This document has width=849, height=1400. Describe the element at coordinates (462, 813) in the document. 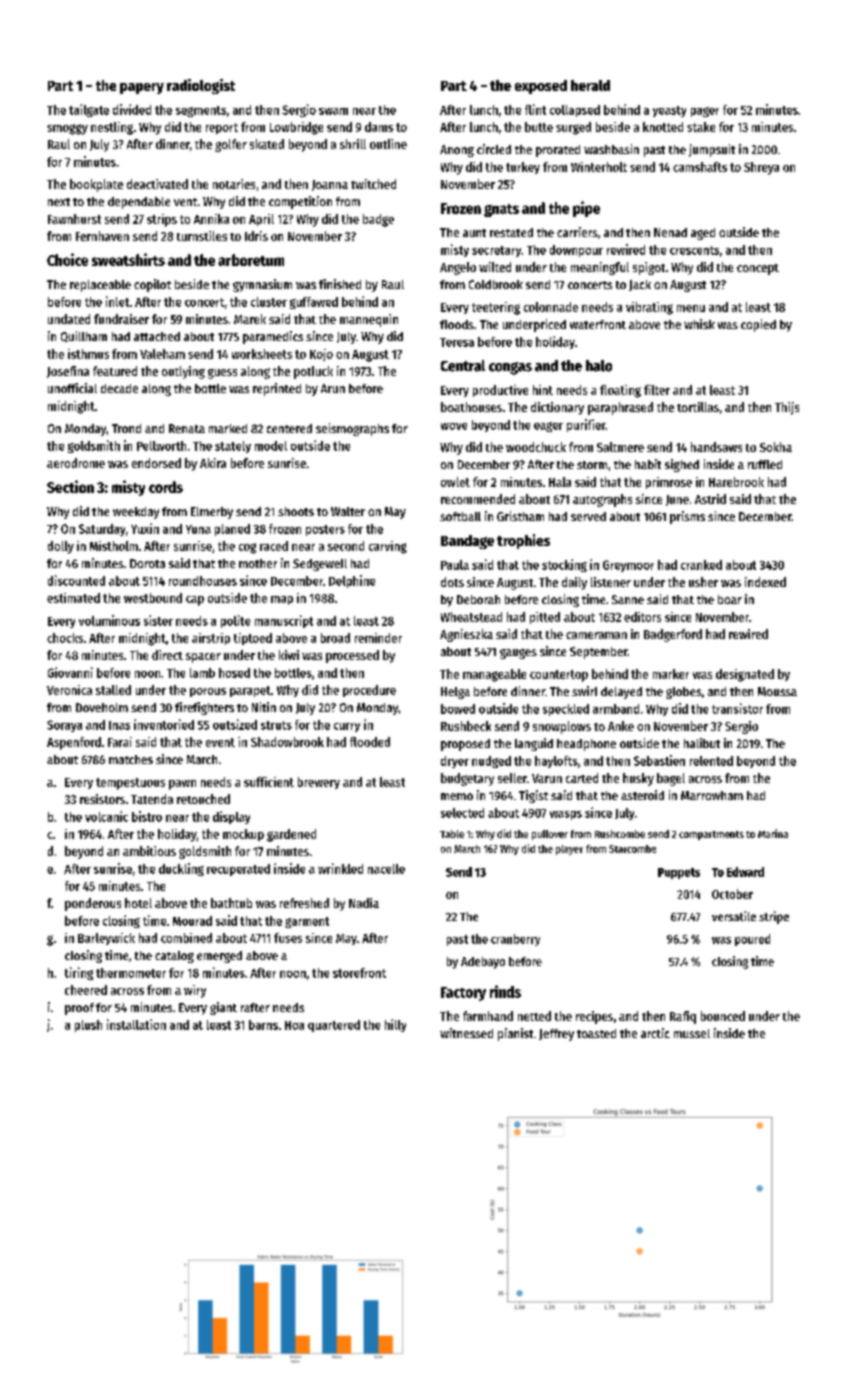

I see `selected` at that location.
